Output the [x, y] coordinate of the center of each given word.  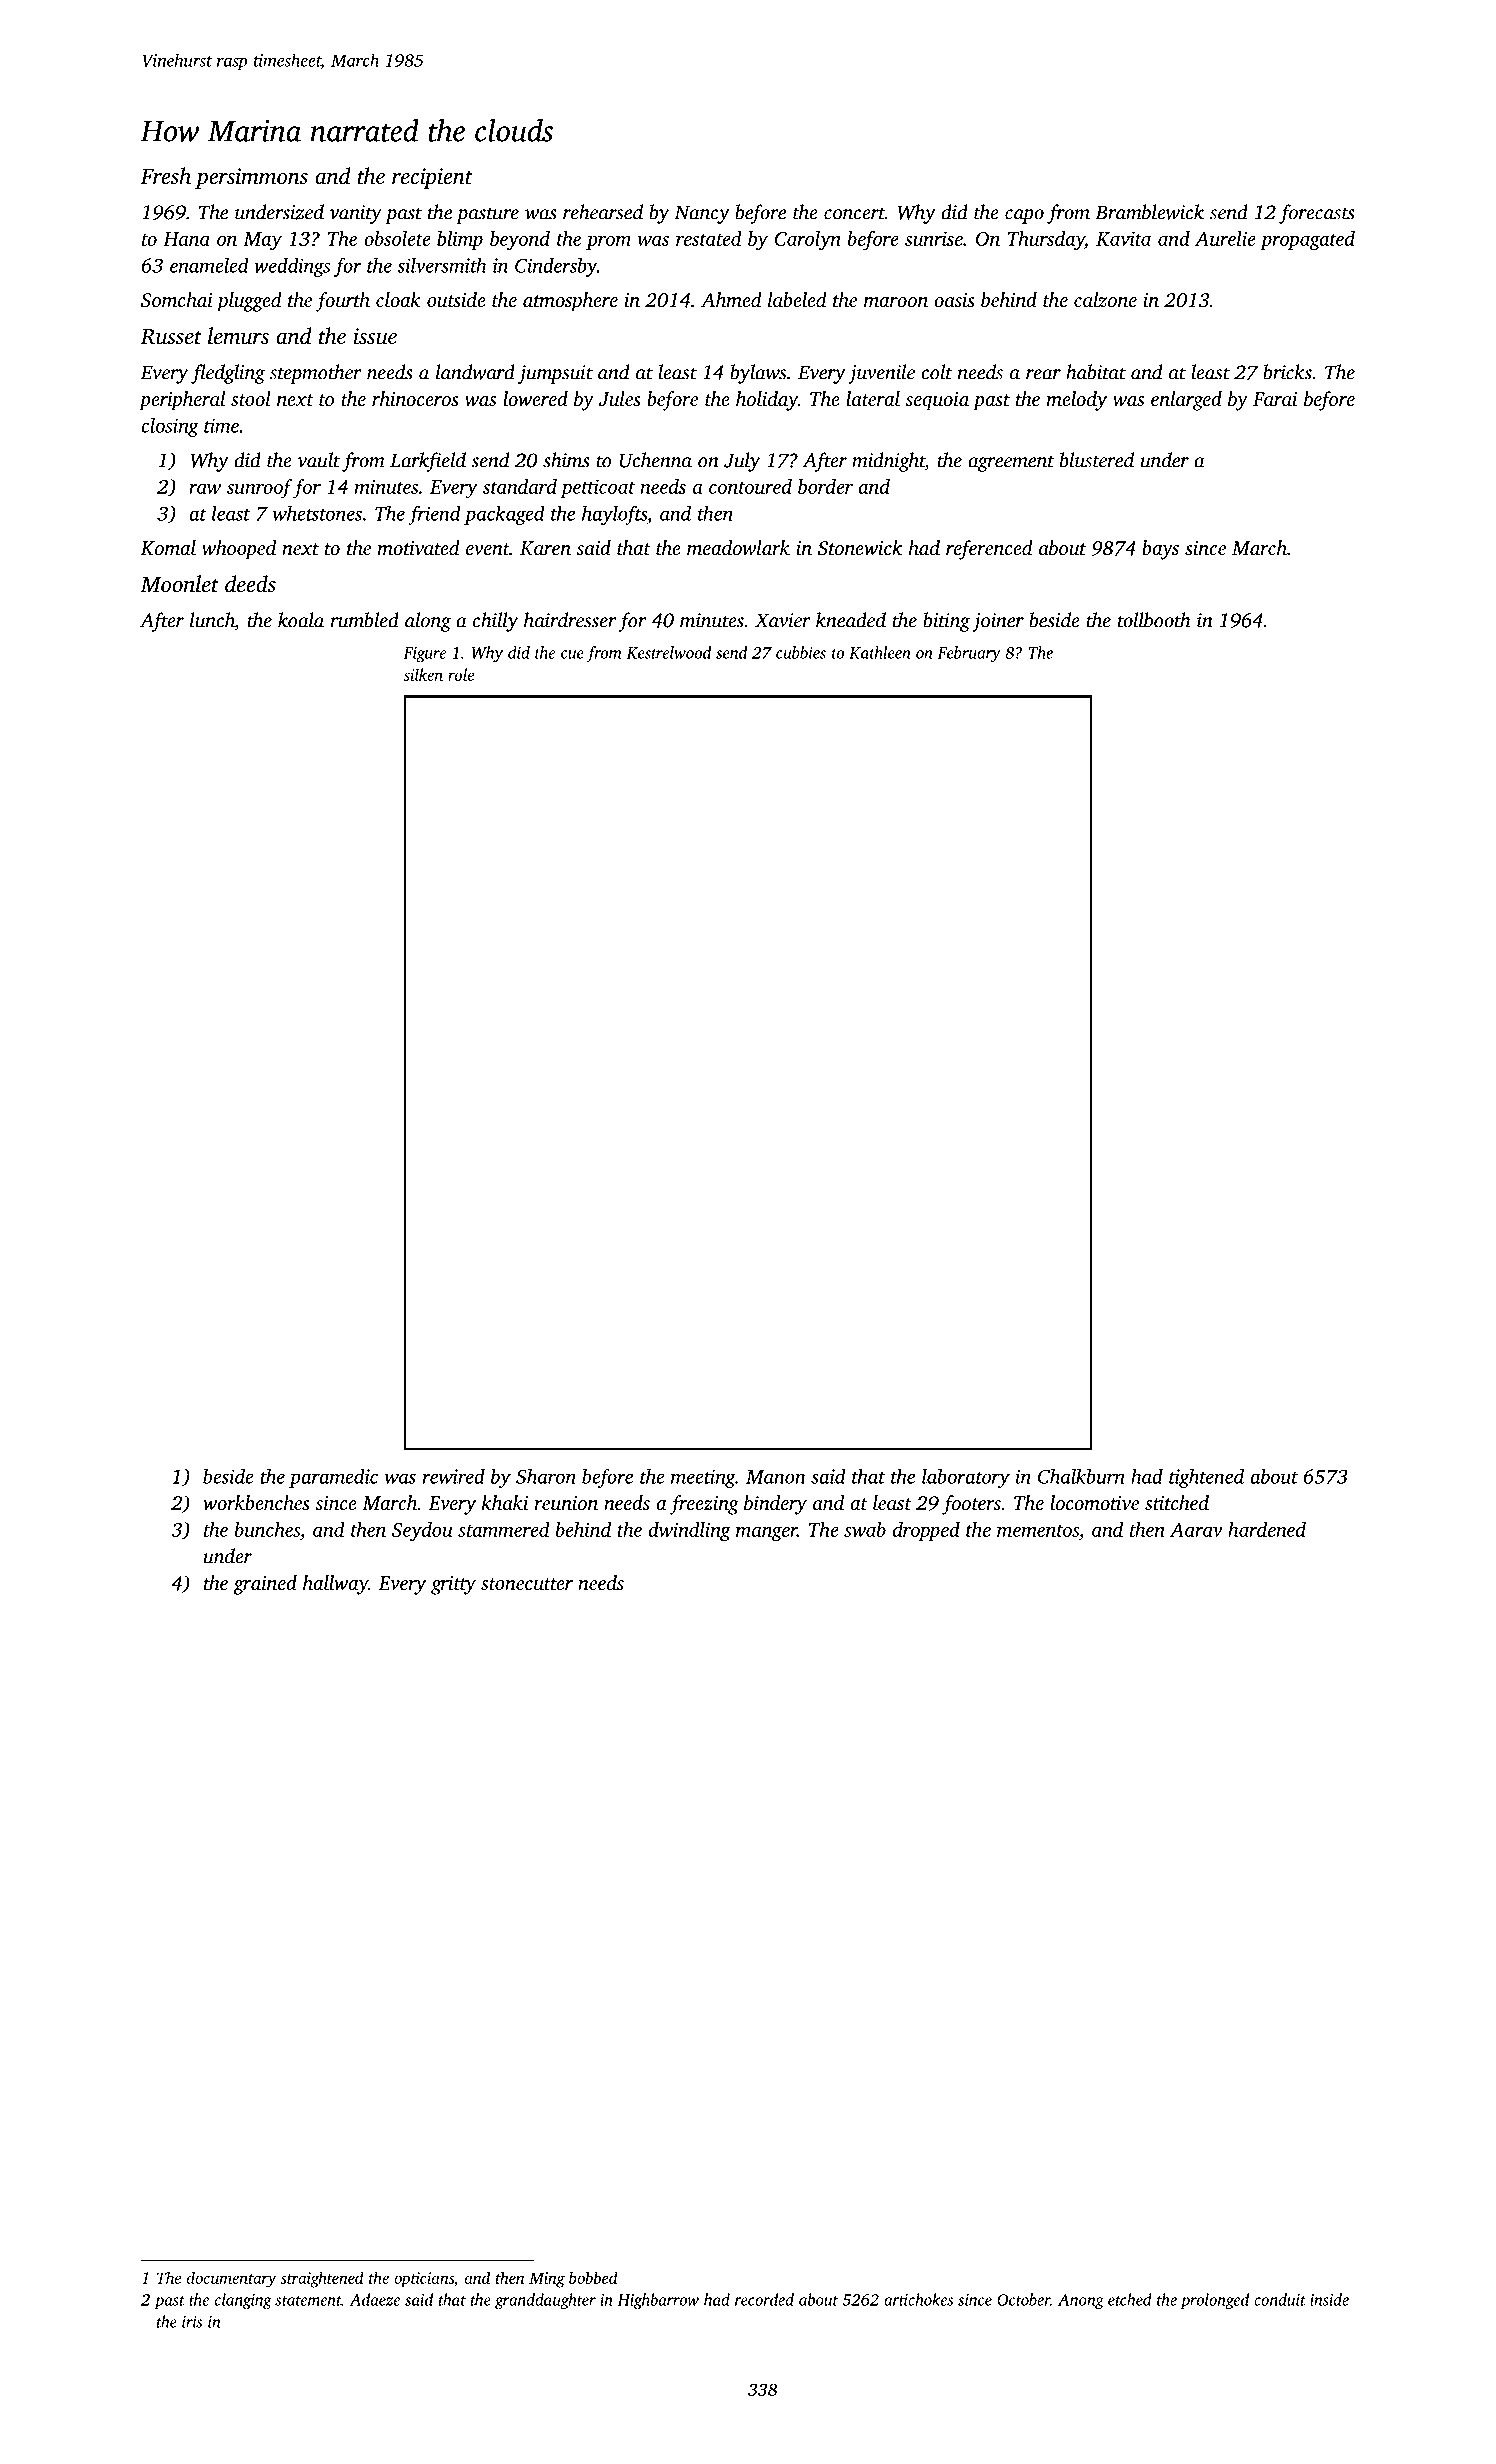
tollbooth [1154, 620]
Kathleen [880, 652]
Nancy [702, 214]
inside [1329, 2299]
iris [192, 2322]
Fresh [165, 176]
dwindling [689, 1532]
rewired [454, 1476]
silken [423, 674]
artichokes [918, 2299]
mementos [1038, 1531]
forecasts [1317, 214]
